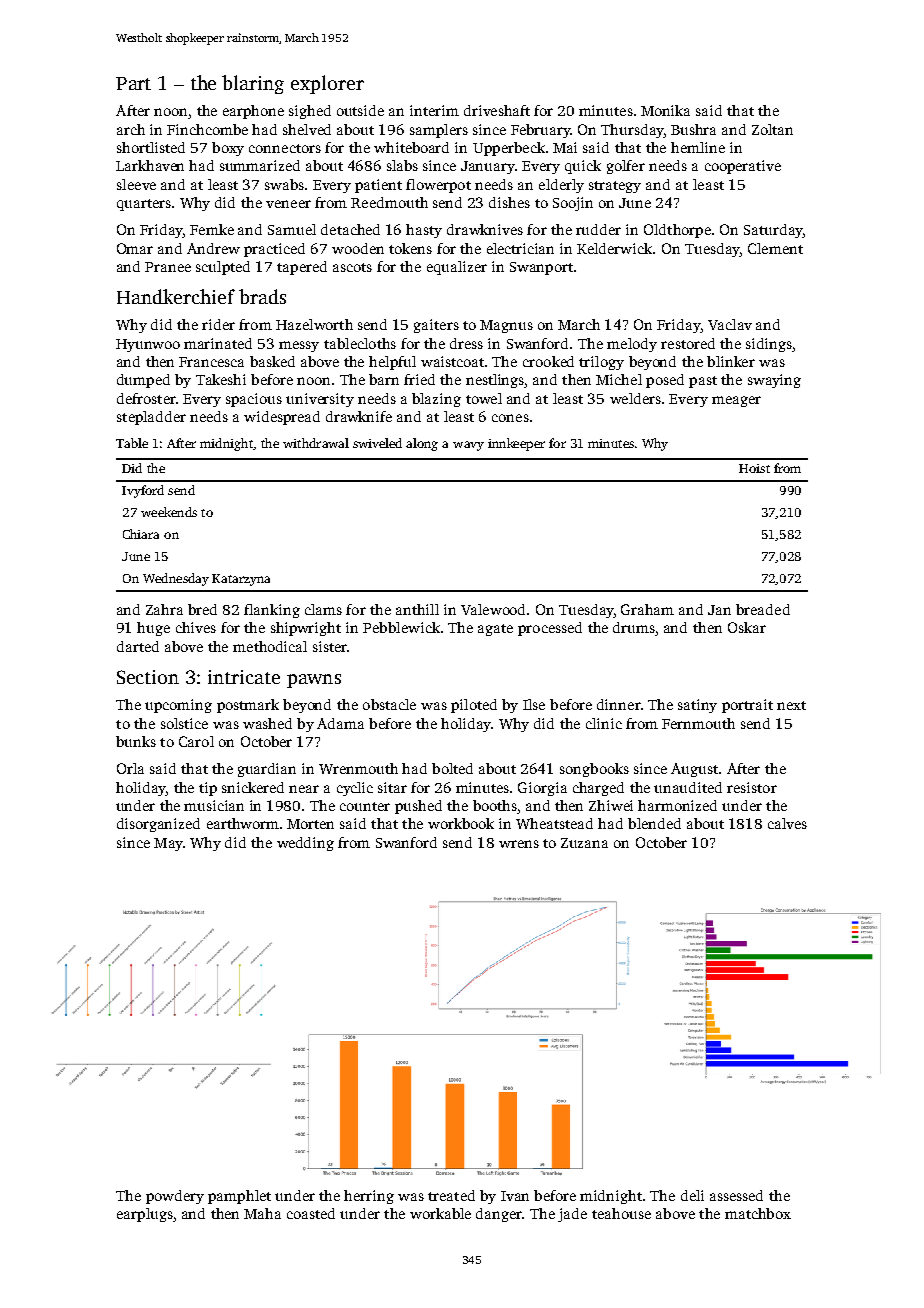 The height and width of the screenshot is (1308, 924). I want to click on Fernmouth, so click(698, 723).
